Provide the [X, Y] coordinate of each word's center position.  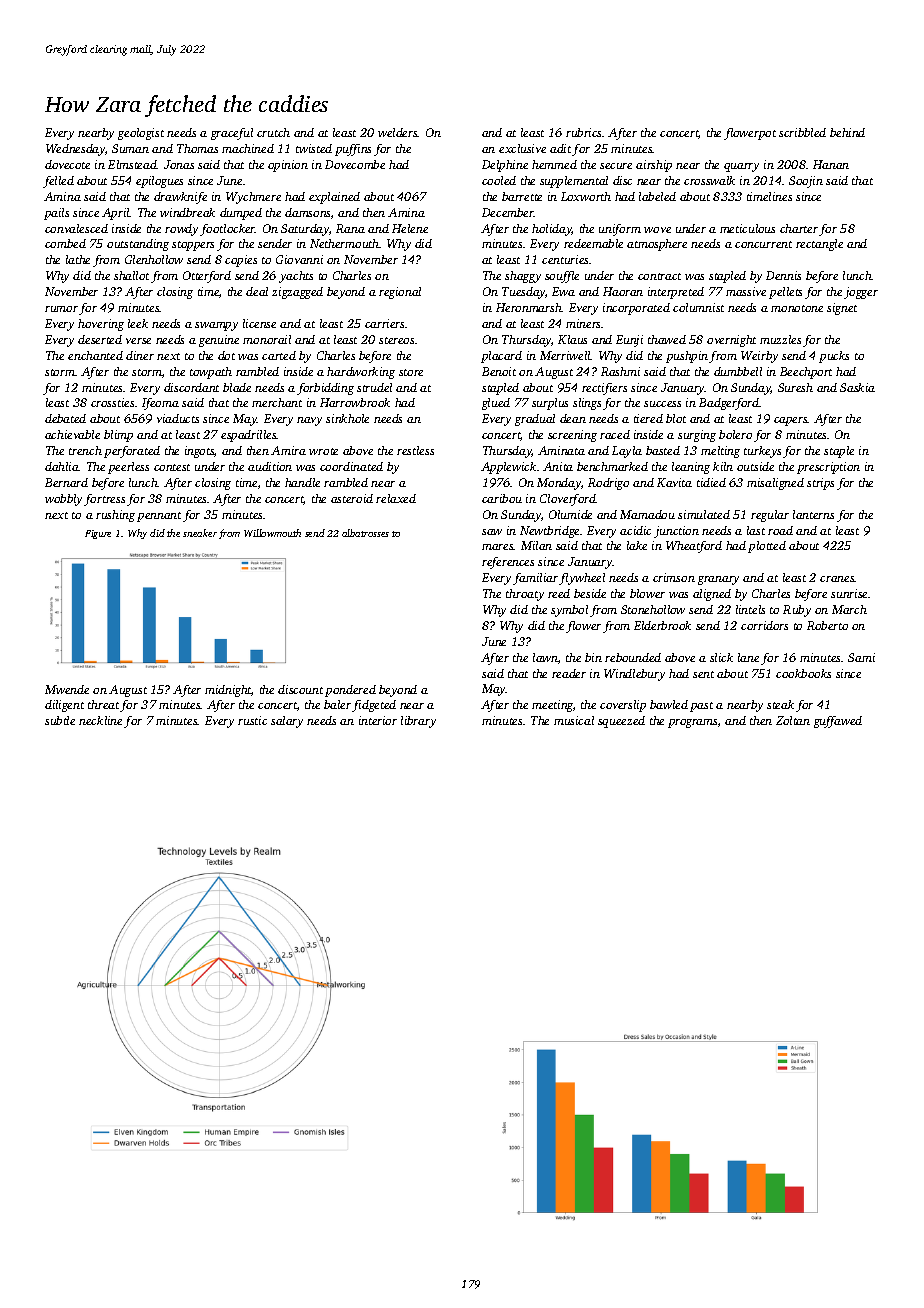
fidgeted [374, 706]
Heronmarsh [529, 307]
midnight [228, 691]
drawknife [180, 198]
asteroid [352, 498]
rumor [61, 309]
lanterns [813, 514]
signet [842, 309]
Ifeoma [160, 404]
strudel [374, 387]
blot [676, 418]
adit [561, 150]
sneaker [200, 533]
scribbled [802, 132]
